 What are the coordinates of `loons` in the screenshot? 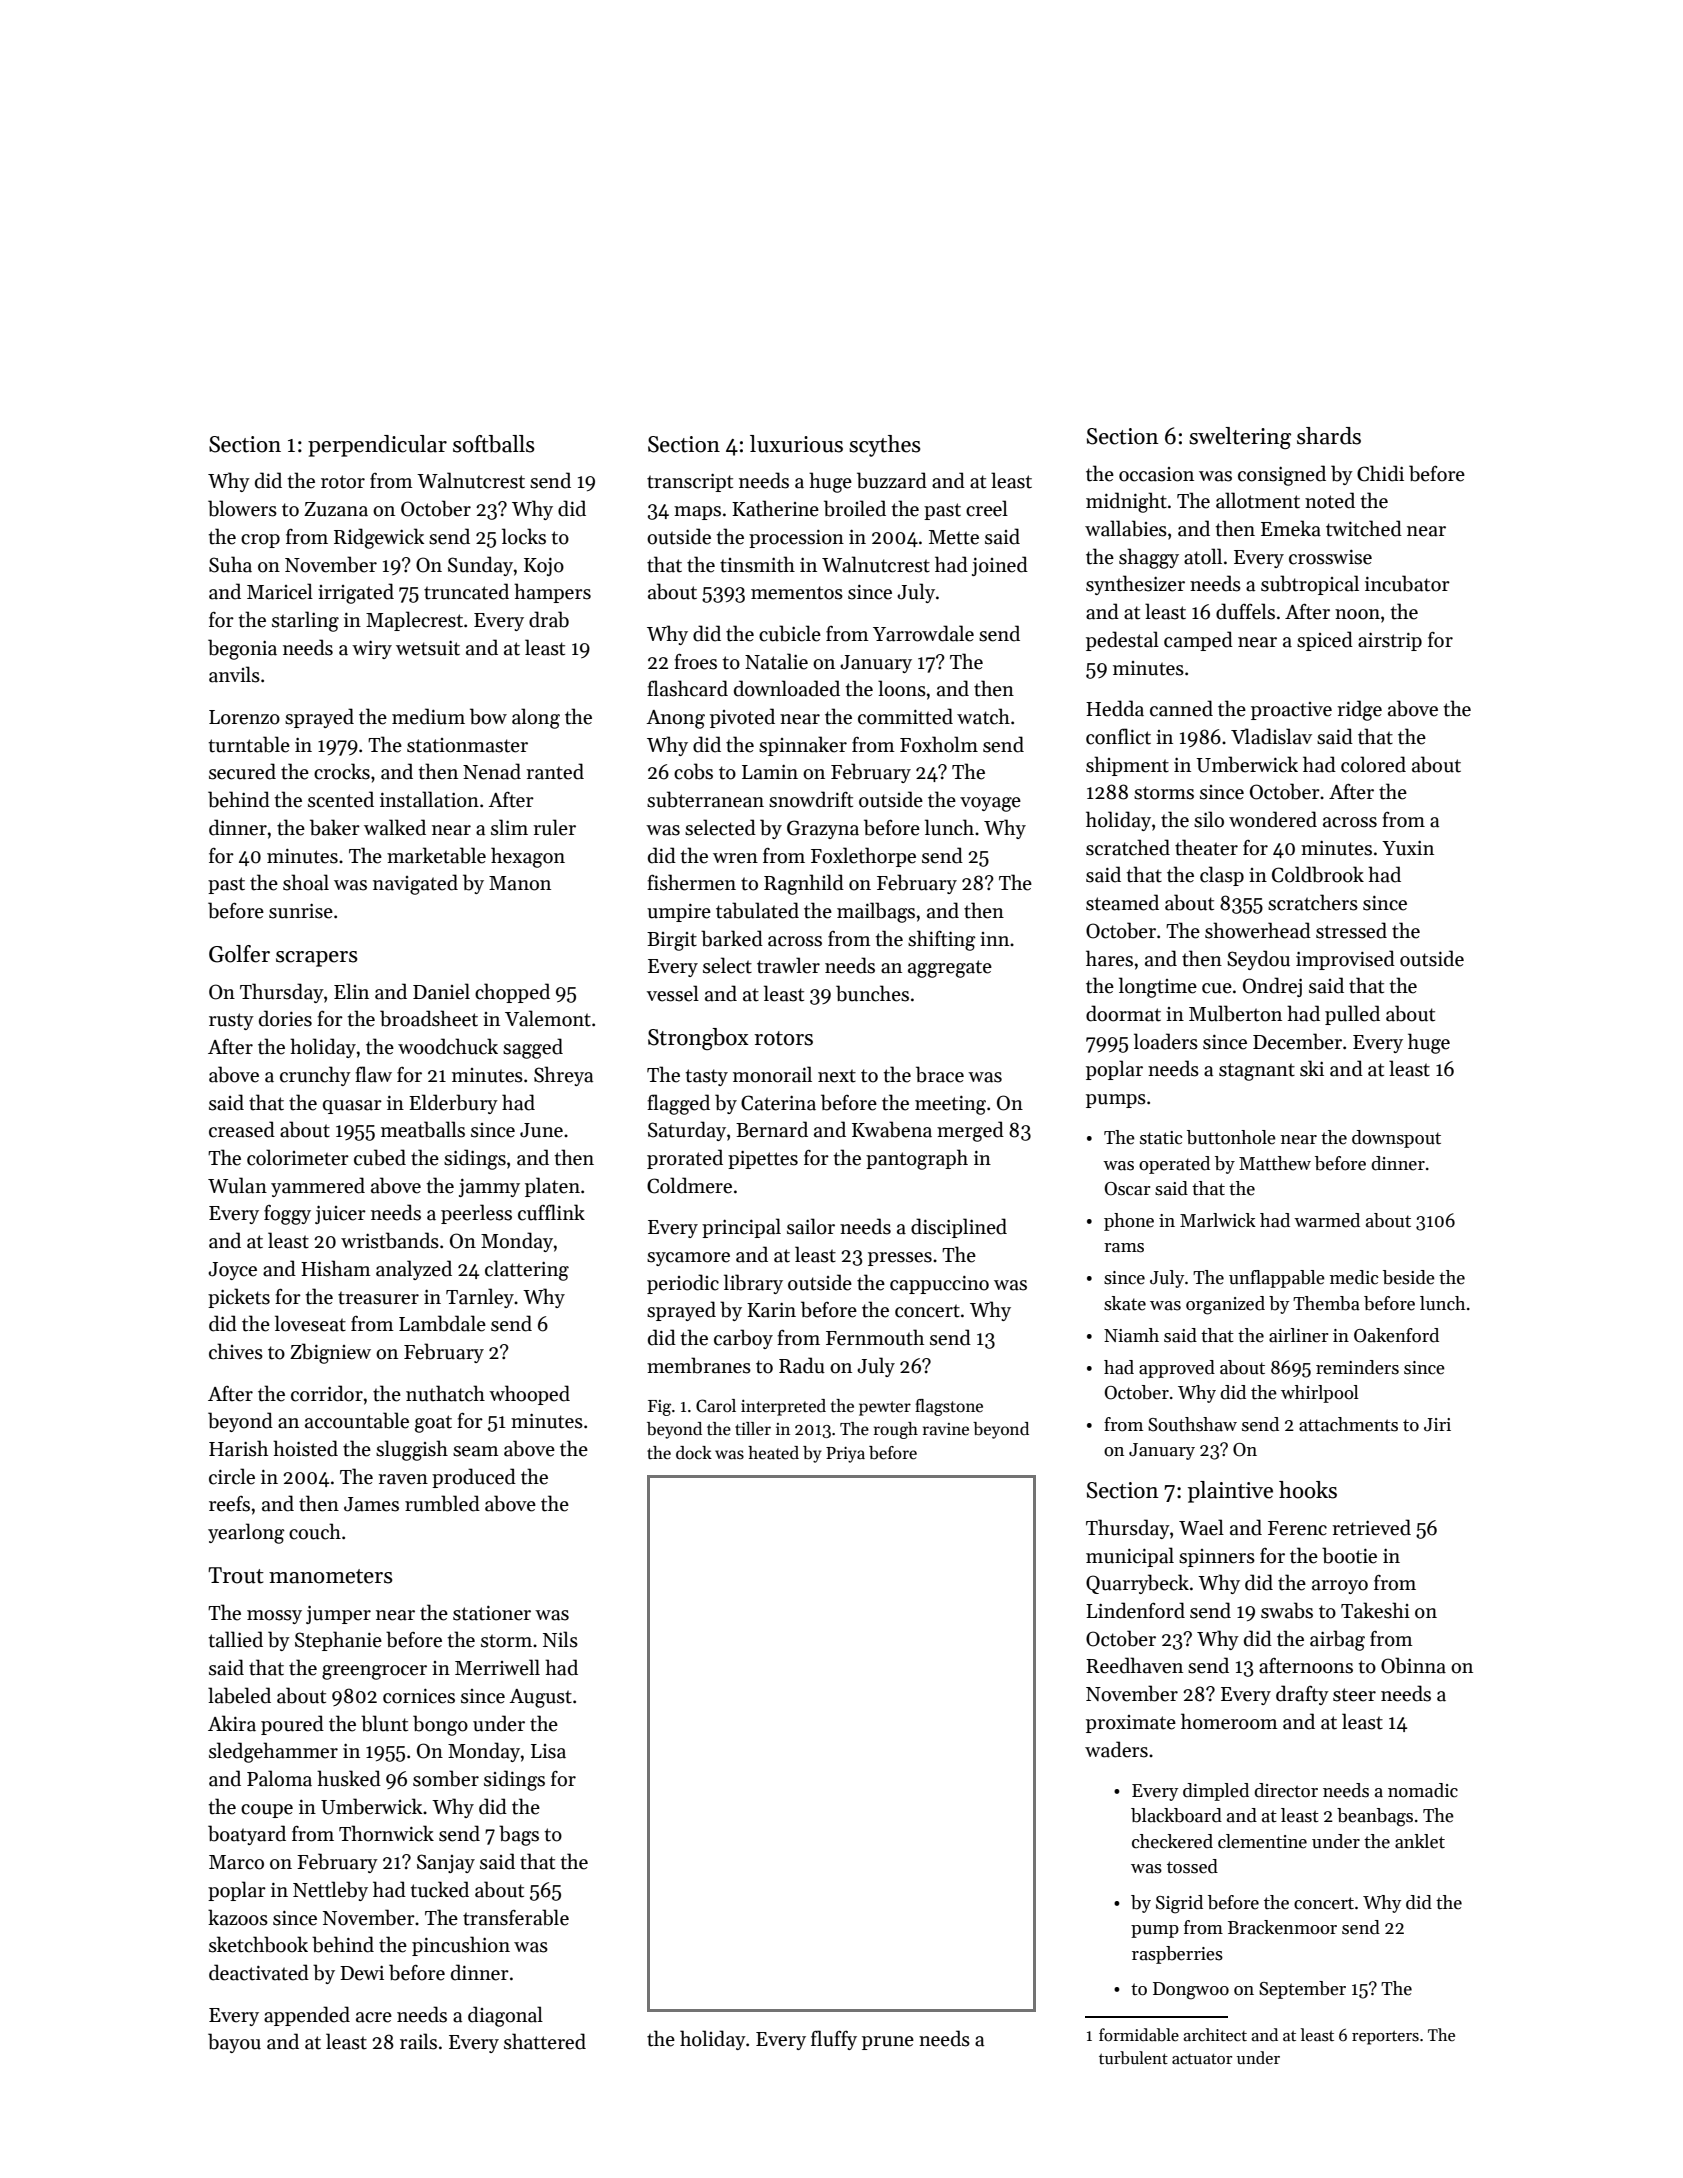 It's located at (902, 688).
